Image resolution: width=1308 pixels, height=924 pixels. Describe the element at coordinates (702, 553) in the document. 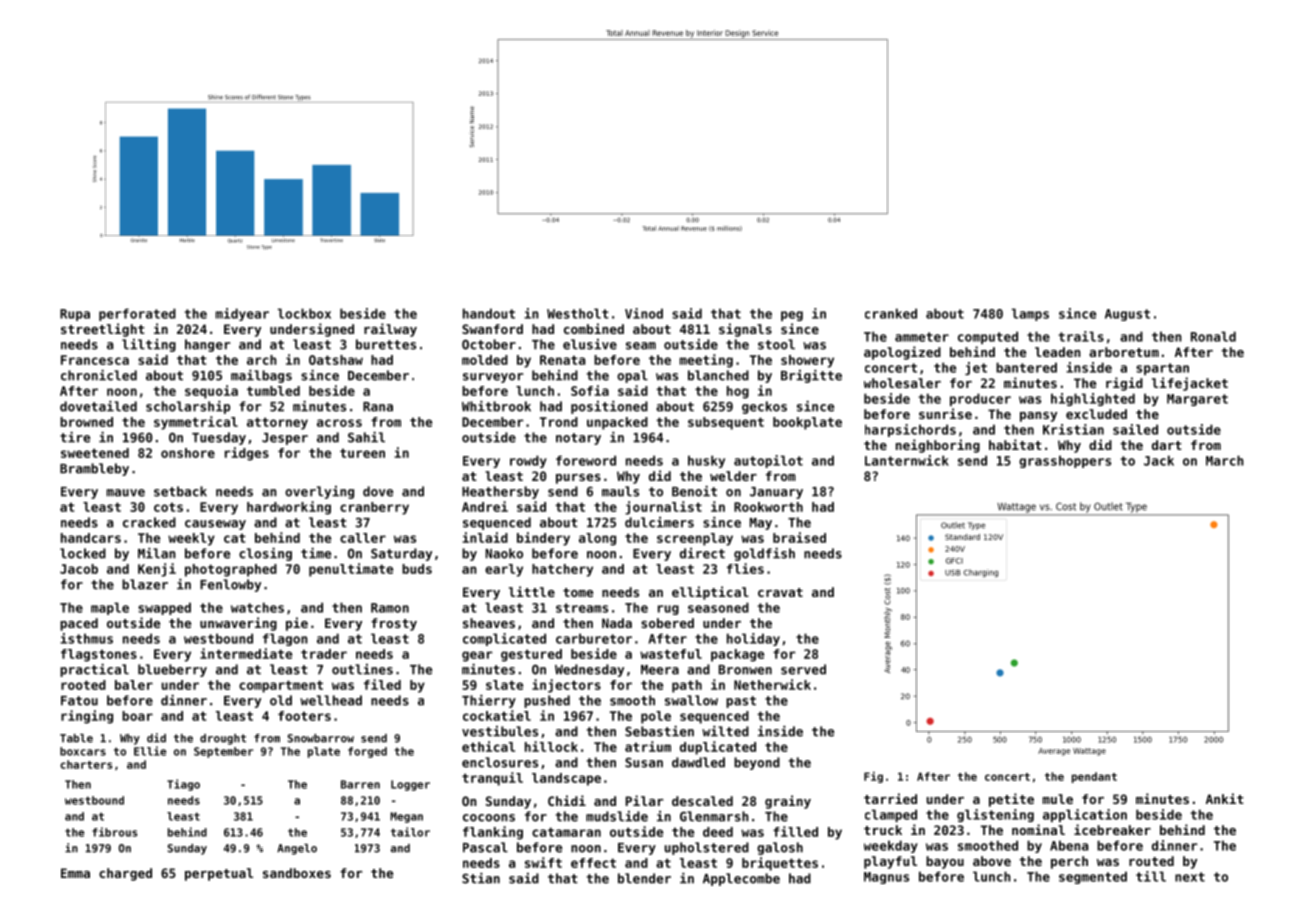

I see `direct` at that location.
